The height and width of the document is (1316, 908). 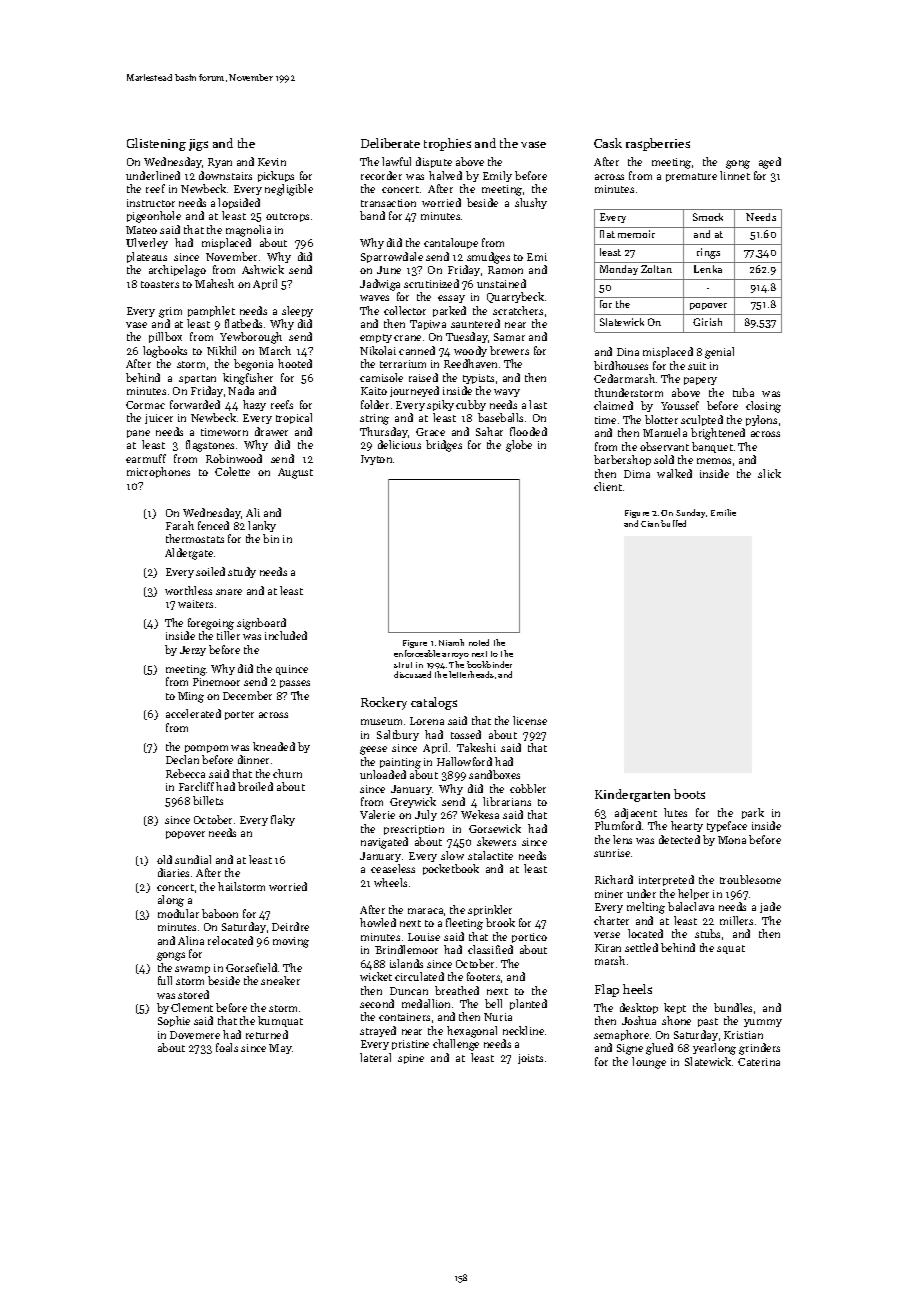 I want to click on Glistening, so click(x=156, y=144).
